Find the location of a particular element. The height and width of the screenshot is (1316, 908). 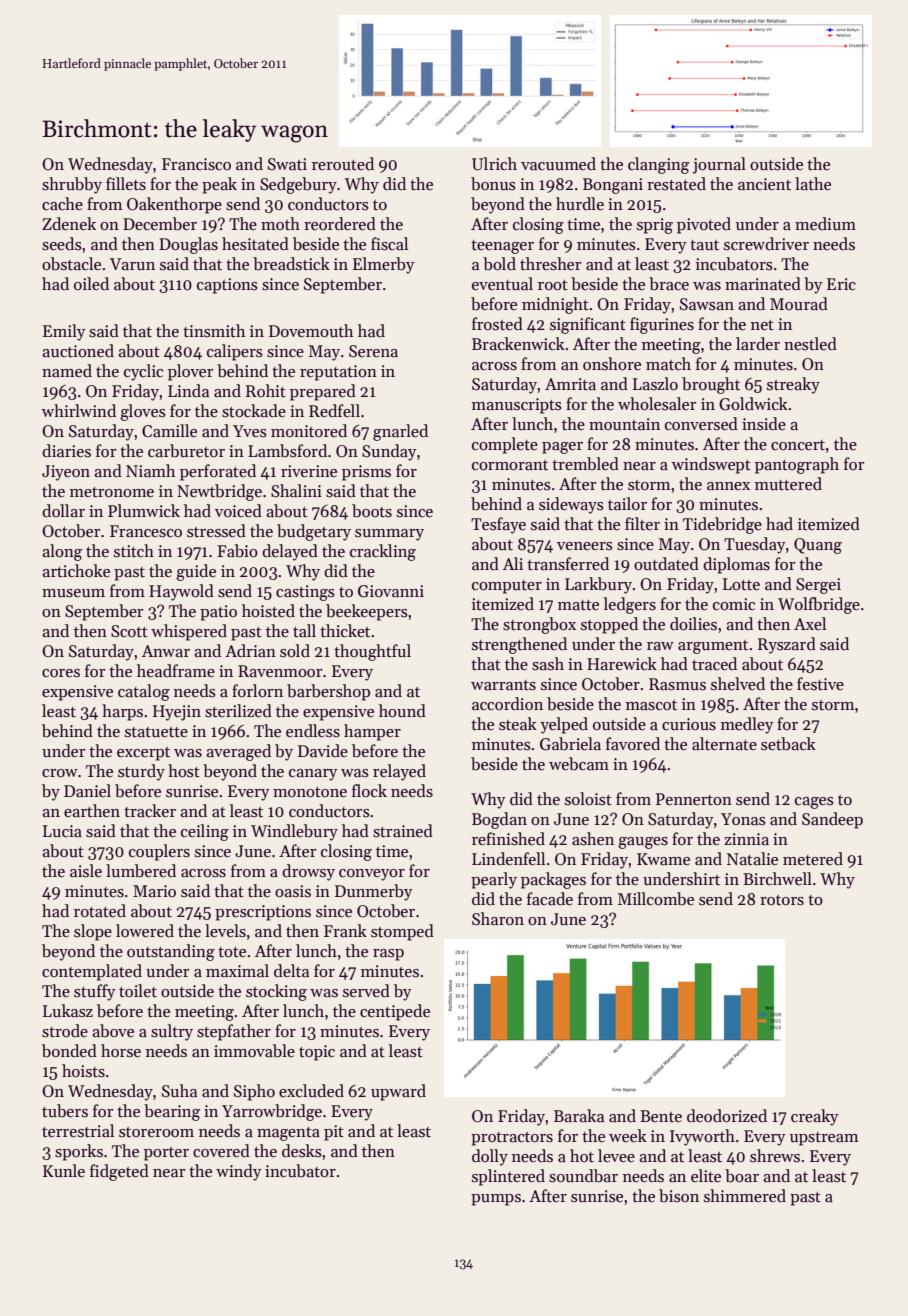

thicket is located at coordinates (345, 631).
